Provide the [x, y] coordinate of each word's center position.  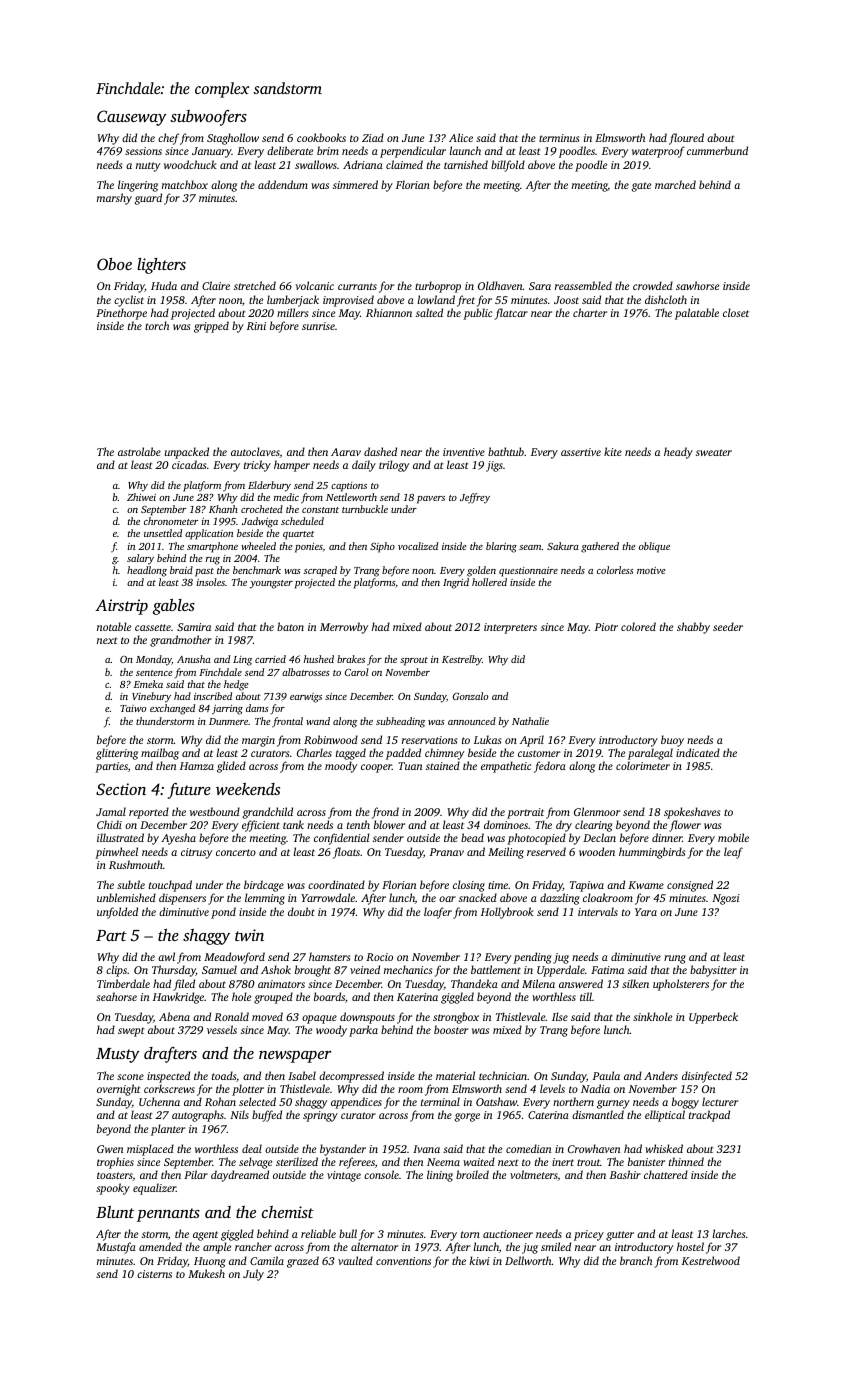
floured [686, 139]
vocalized [418, 546]
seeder [728, 626]
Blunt [115, 1212]
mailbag [160, 754]
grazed [303, 1262]
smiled [556, 1246]
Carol [357, 672]
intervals [598, 911]
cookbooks [321, 137]
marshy [114, 199]
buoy [672, 741]
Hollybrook [507, 913]
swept [131, 1032]
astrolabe [139, 451]
